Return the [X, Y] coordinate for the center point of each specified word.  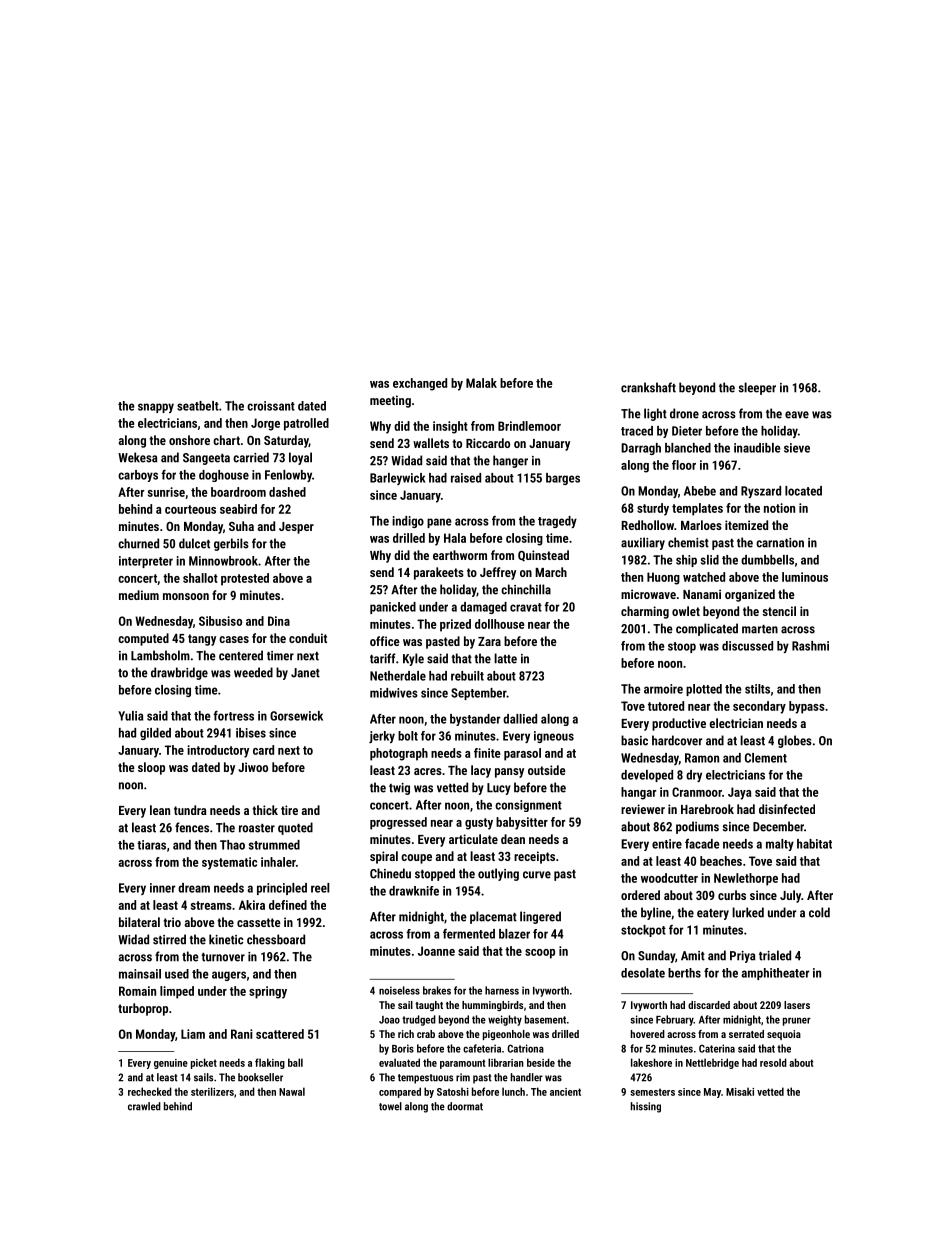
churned [138, 543]
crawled [144, 1106]
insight [450, 427]
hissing [646, 1107]
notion [779, 508]
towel [390, 1106]
